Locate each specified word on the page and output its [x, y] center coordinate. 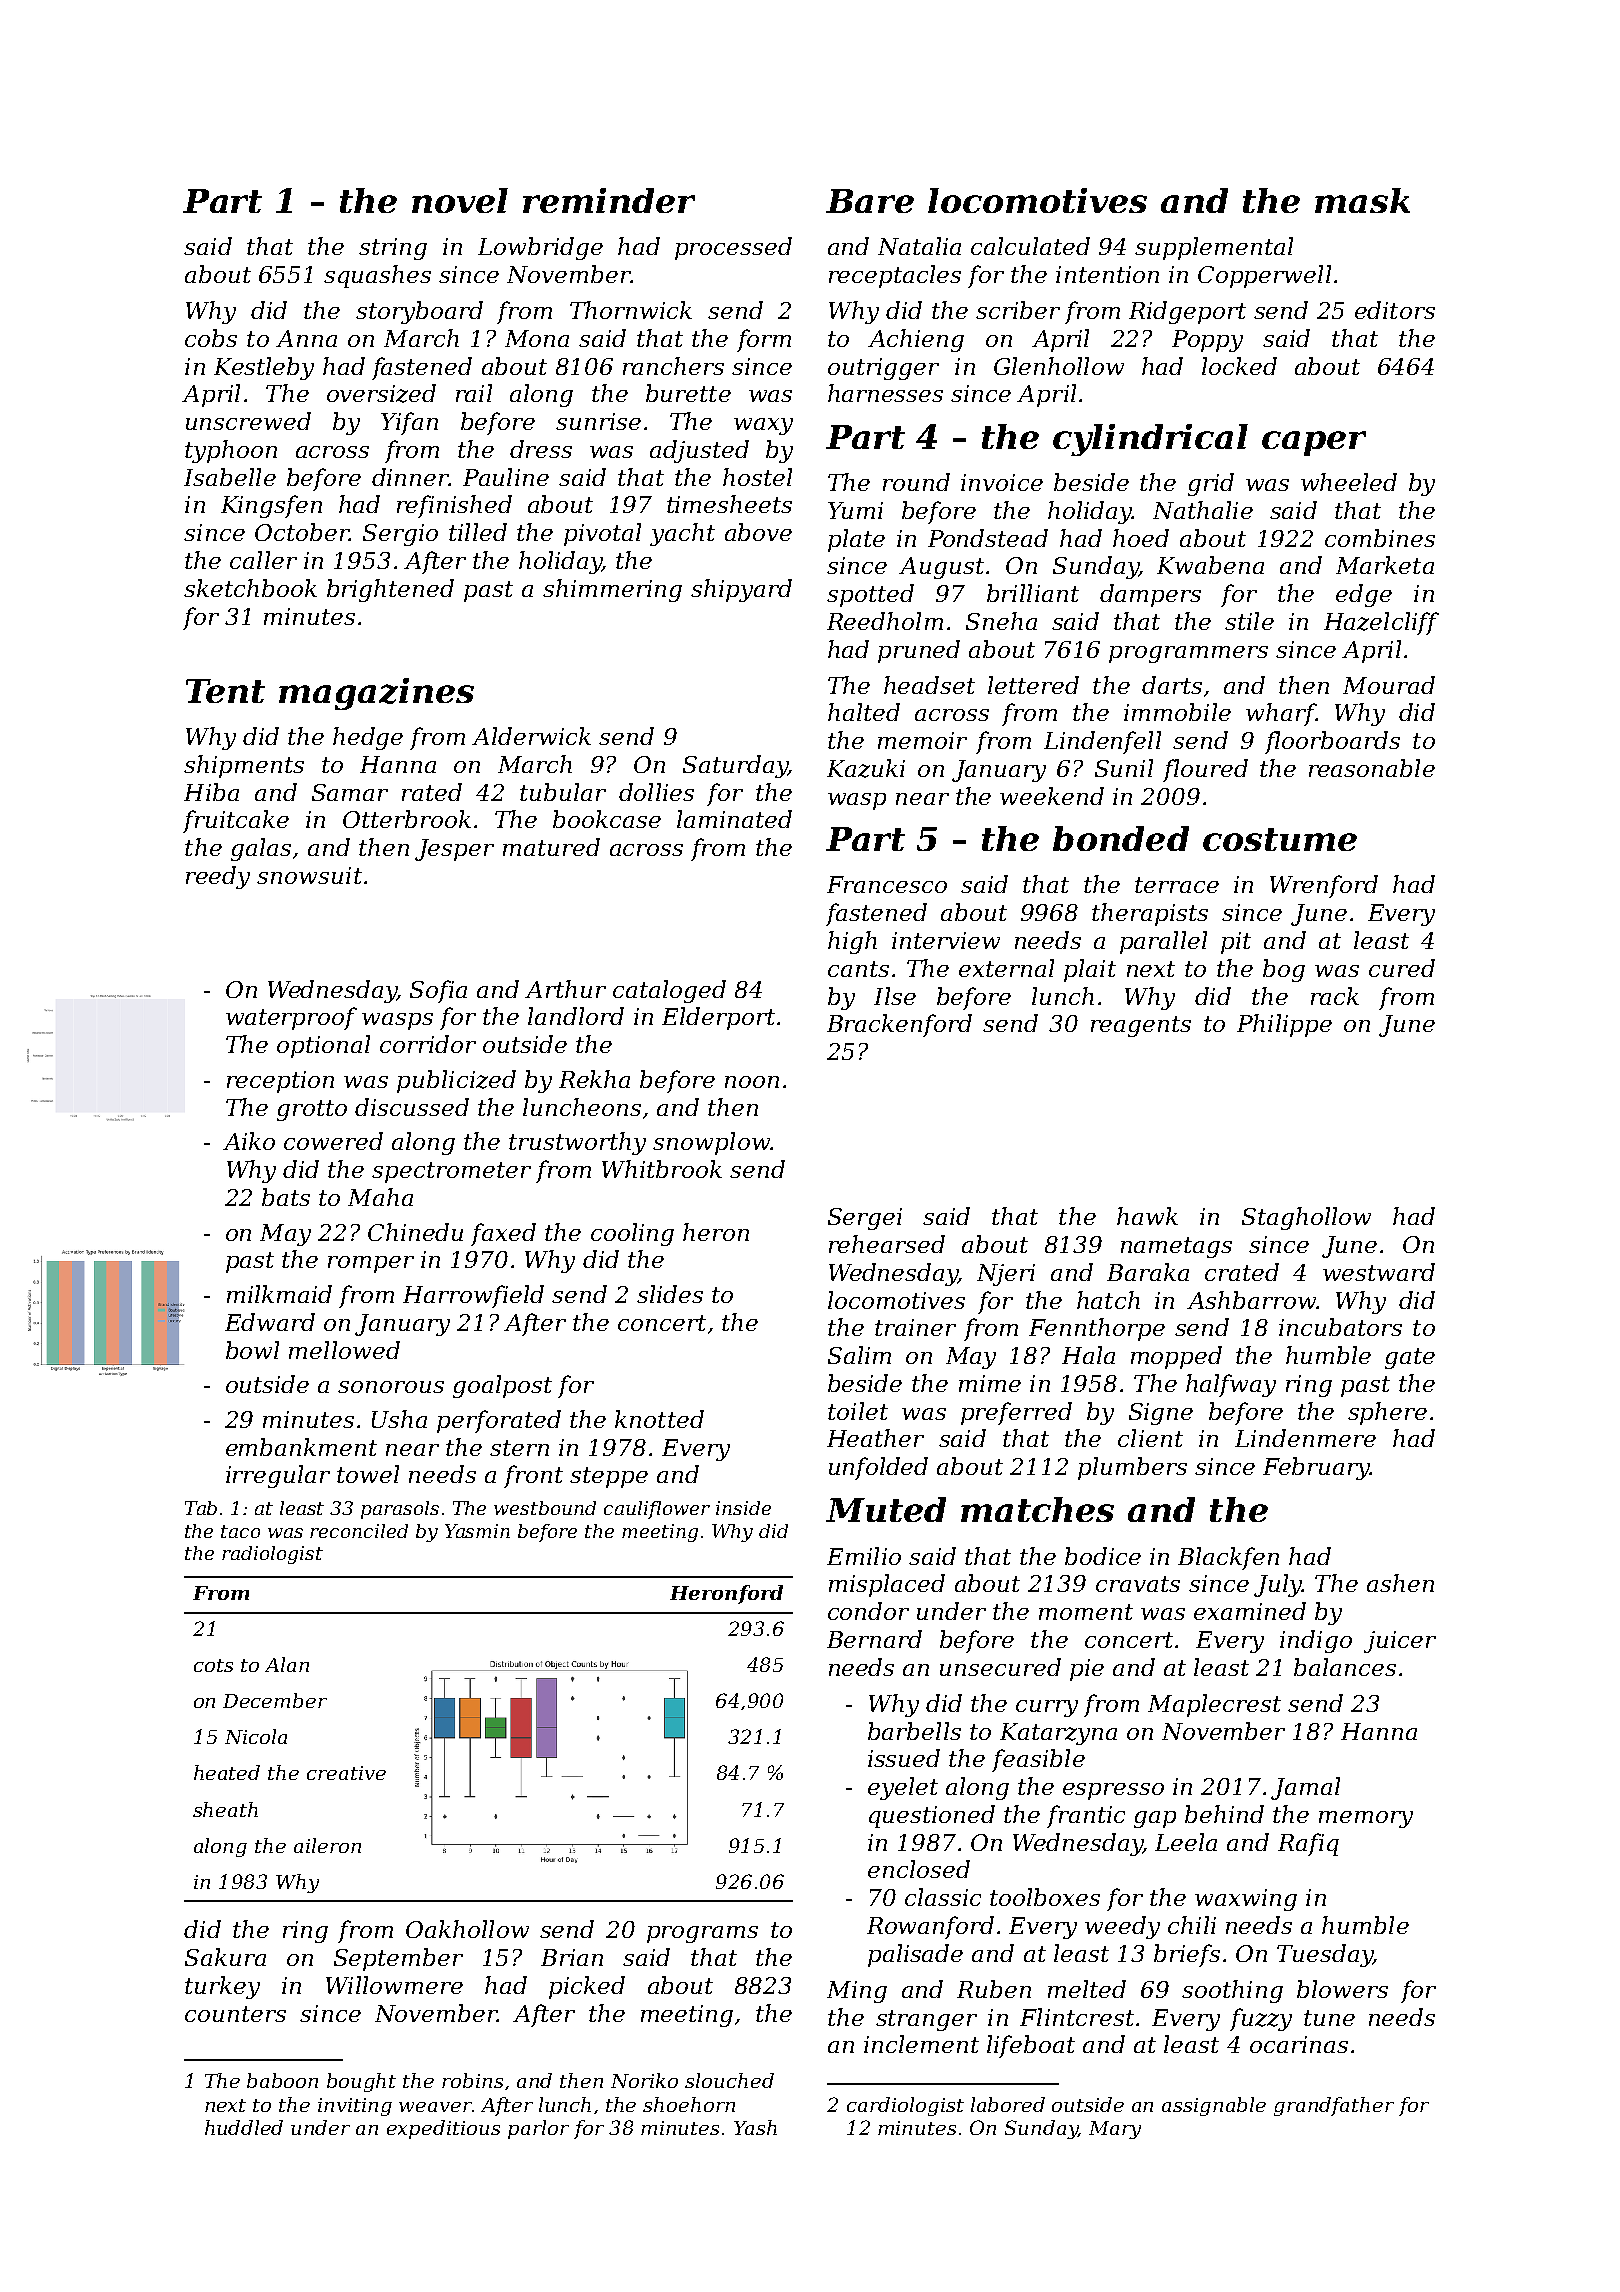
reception [280, 1082]
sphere [1387, 1413]
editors [1395, 310]
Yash [755, 2127]
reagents [1141, 1026]
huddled [244, 2127]
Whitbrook [662, 1169]
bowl [252, 1350]
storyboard [419, 312]
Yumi [855, 510]
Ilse [895, 996]
